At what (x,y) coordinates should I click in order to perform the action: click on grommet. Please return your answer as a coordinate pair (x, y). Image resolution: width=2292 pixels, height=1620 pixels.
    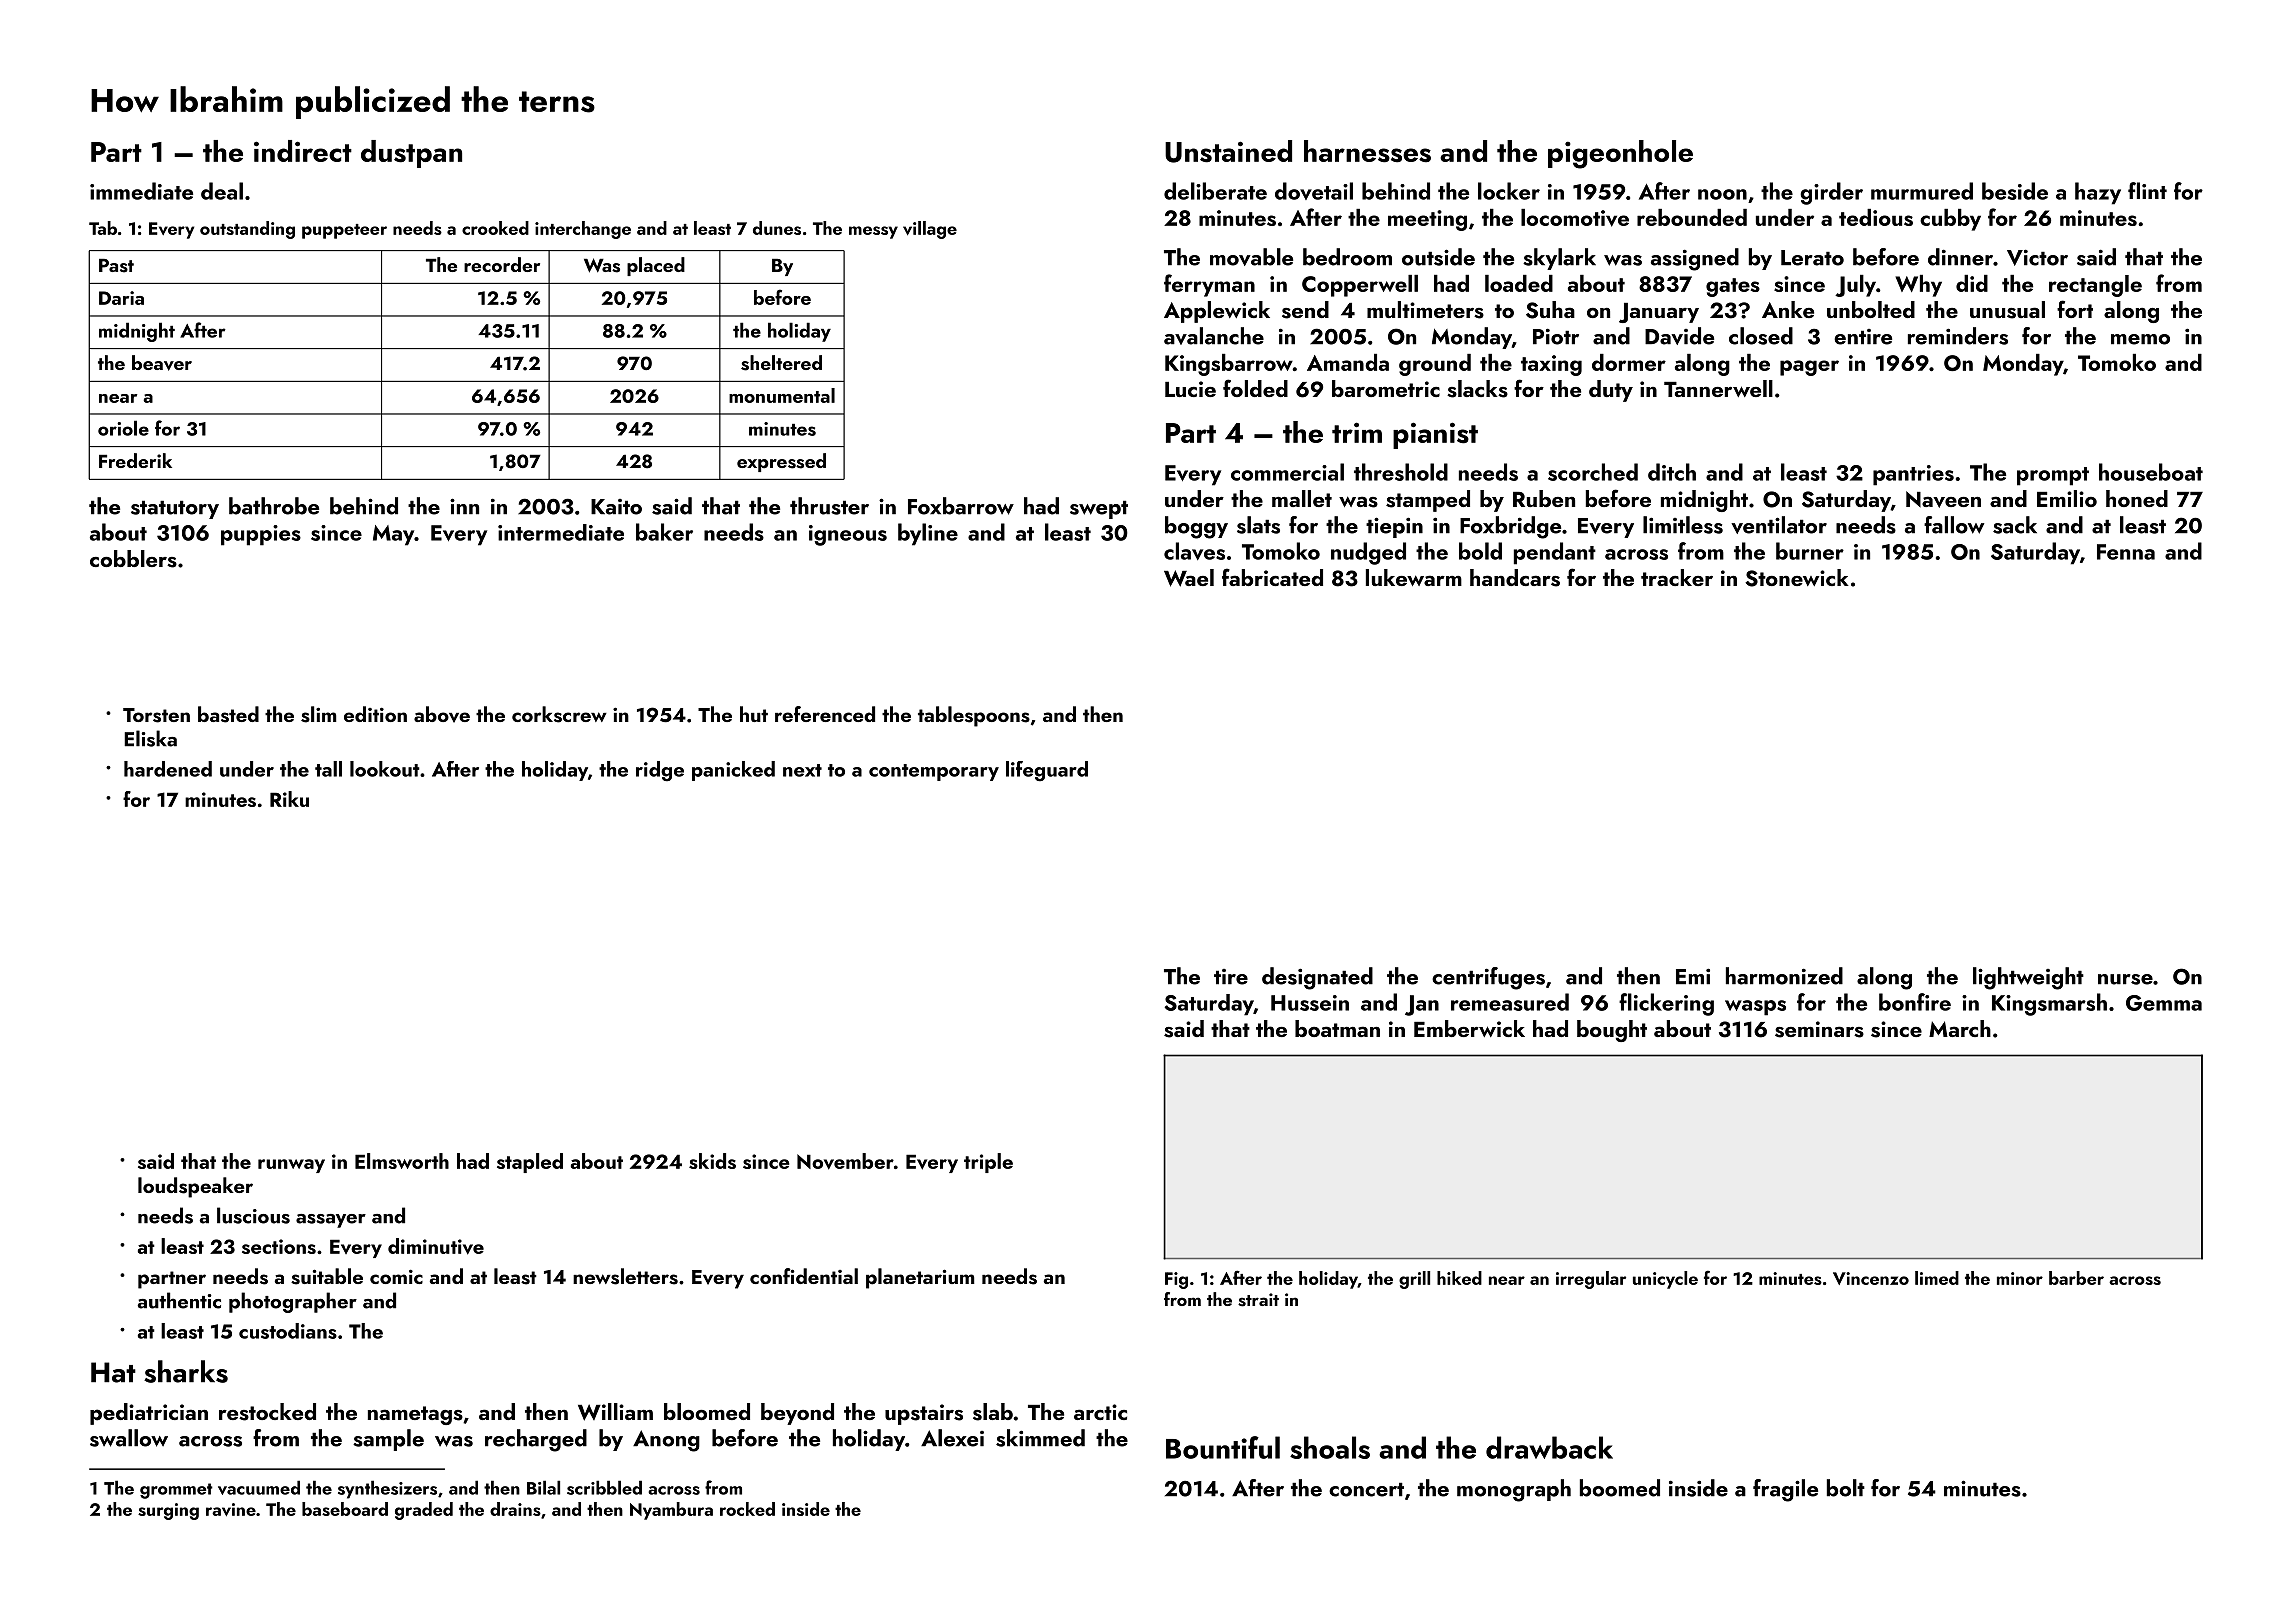
    Looking at the image, I should click on (176, 1491).
